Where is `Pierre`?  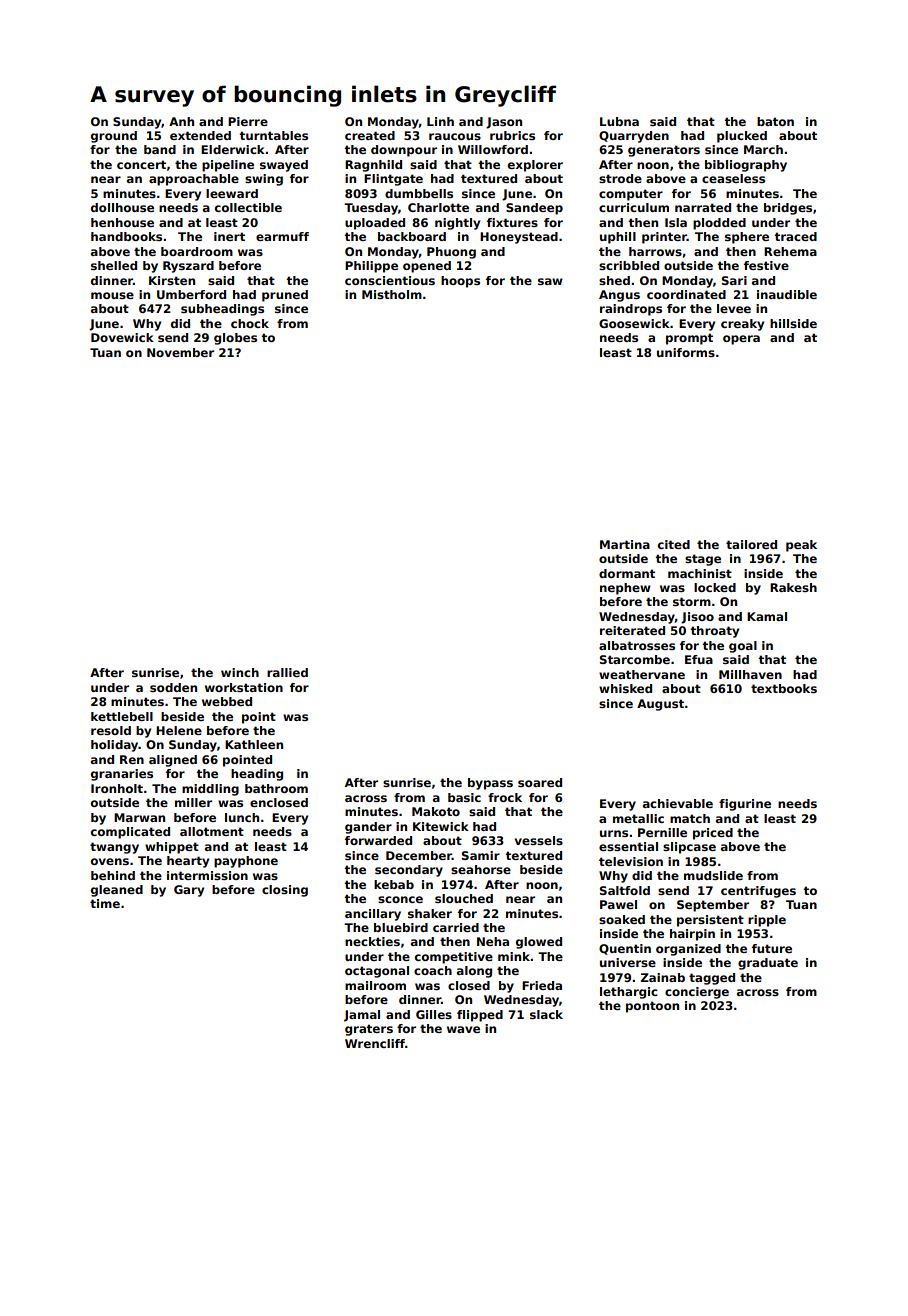
Pierre is located at coordinates (248, 121).
